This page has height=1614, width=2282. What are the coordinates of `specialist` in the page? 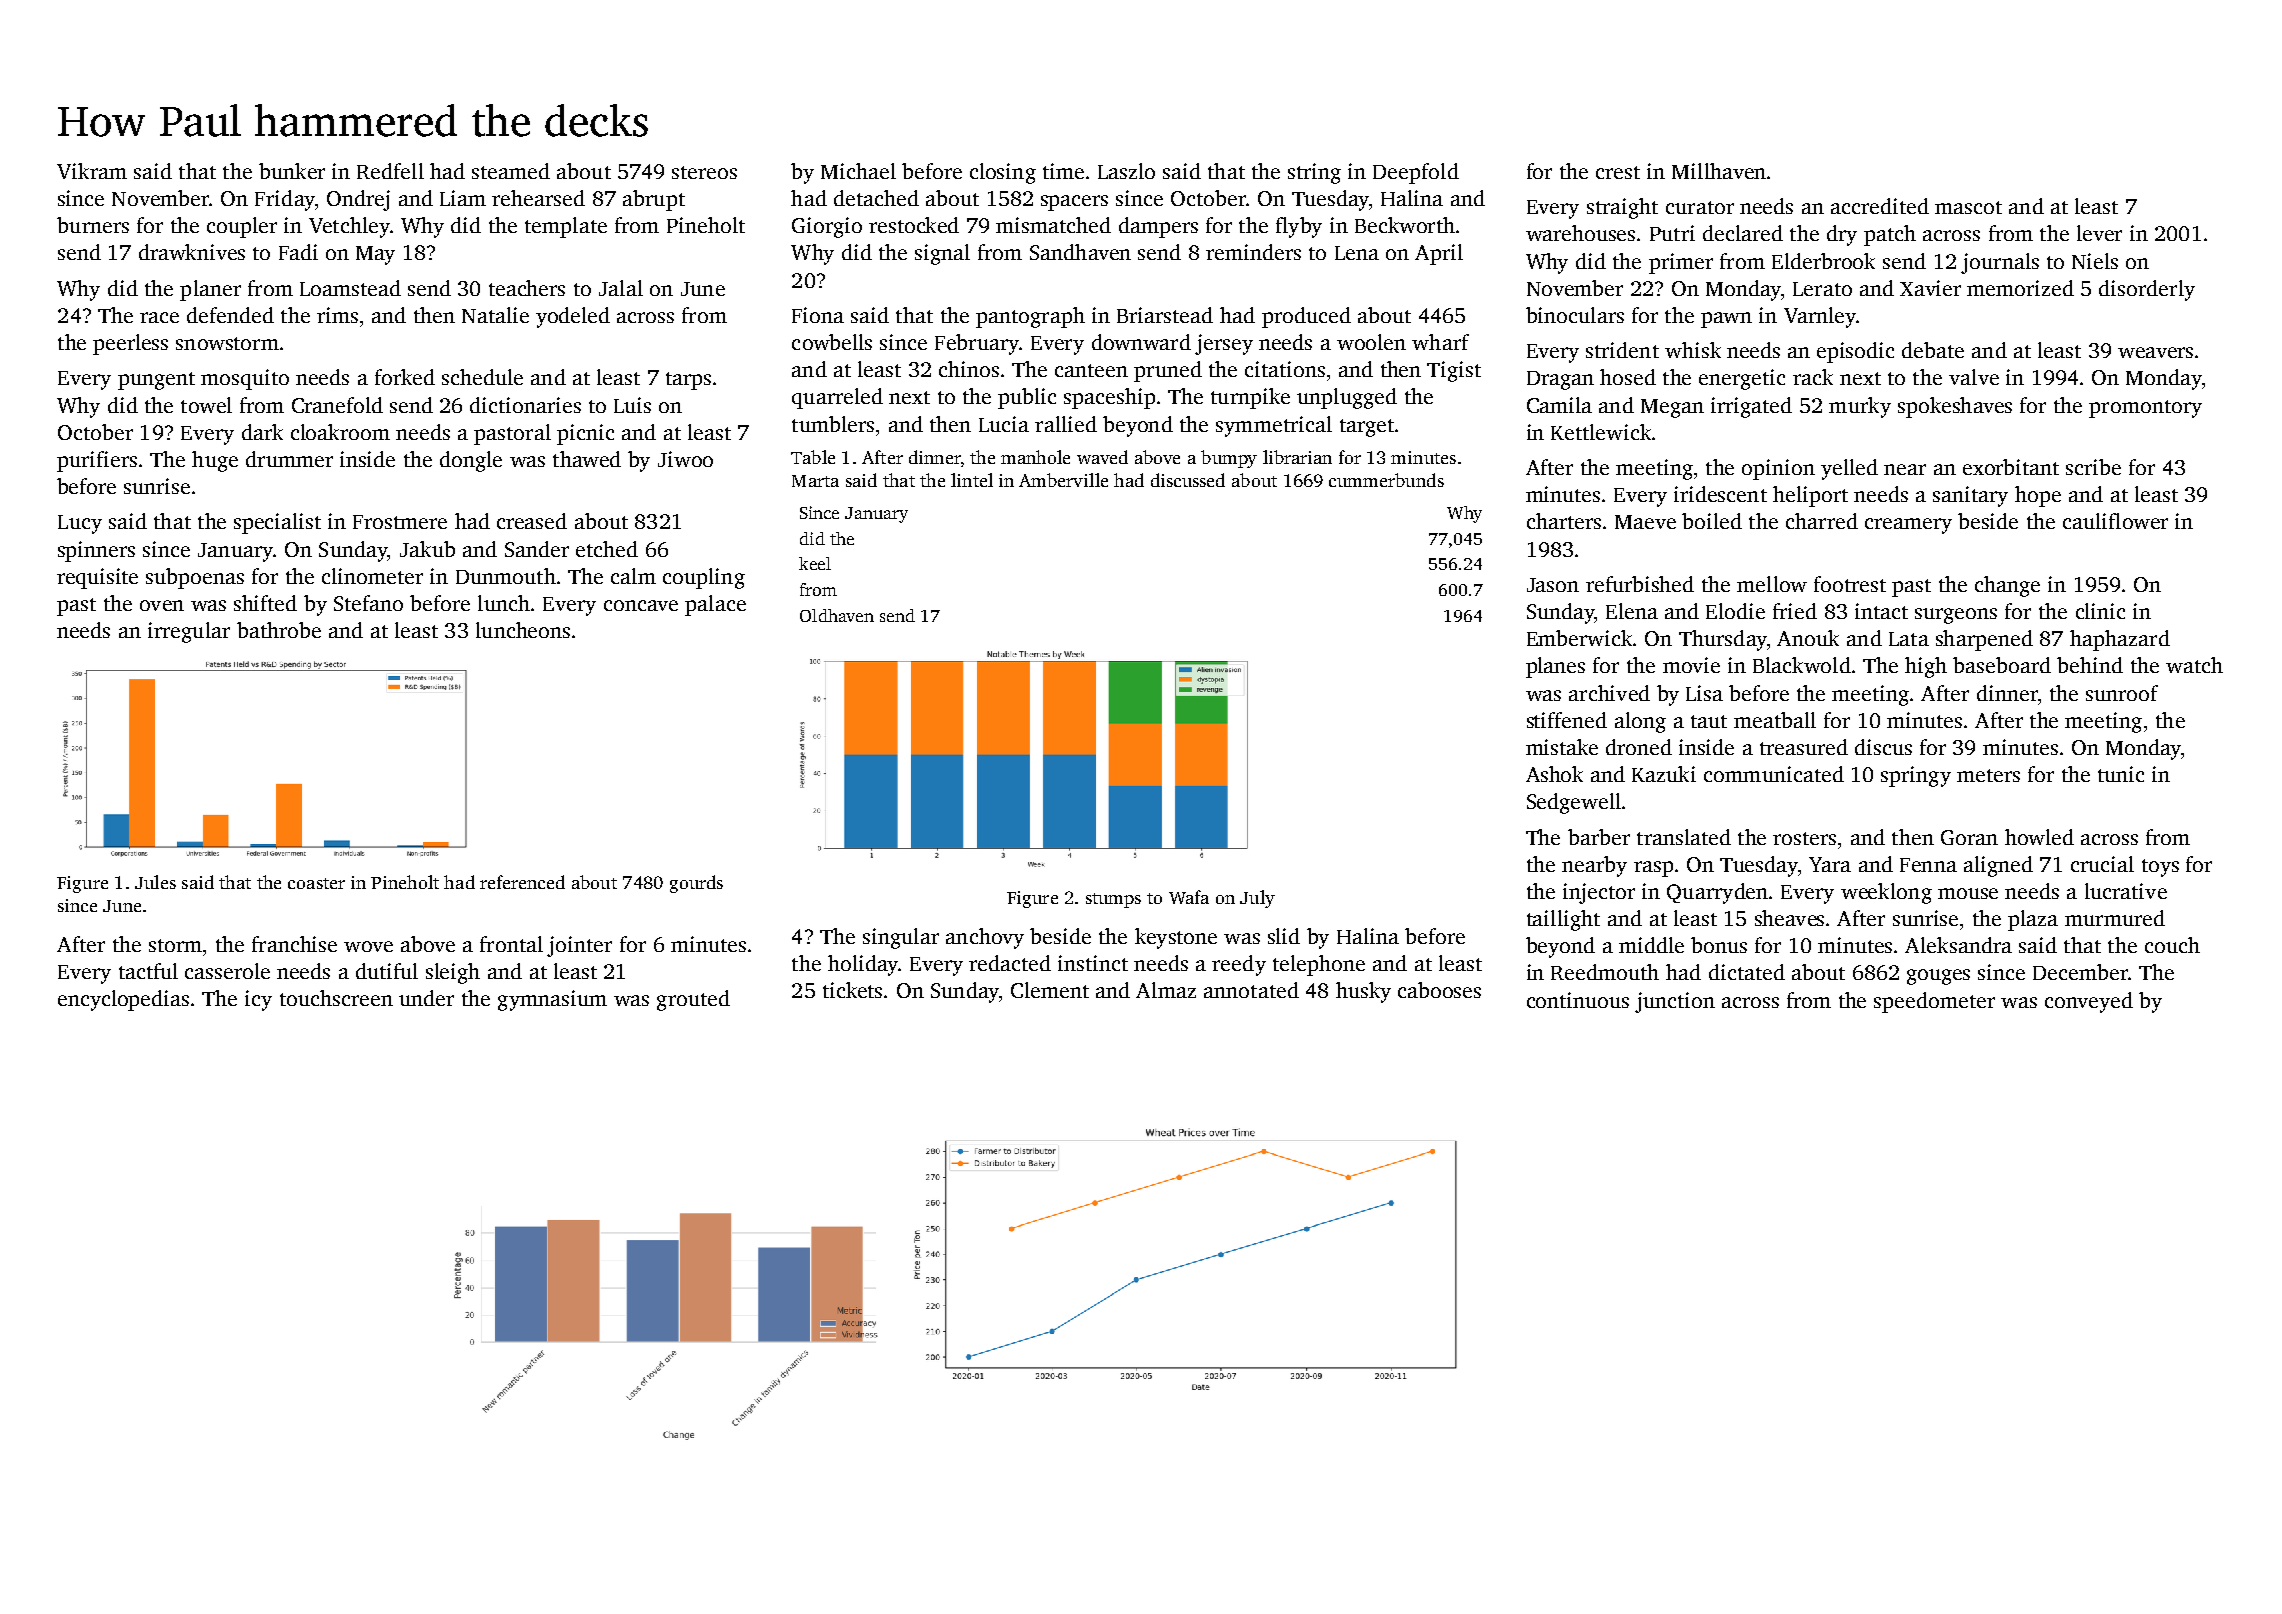 It's located at (277, 523).
